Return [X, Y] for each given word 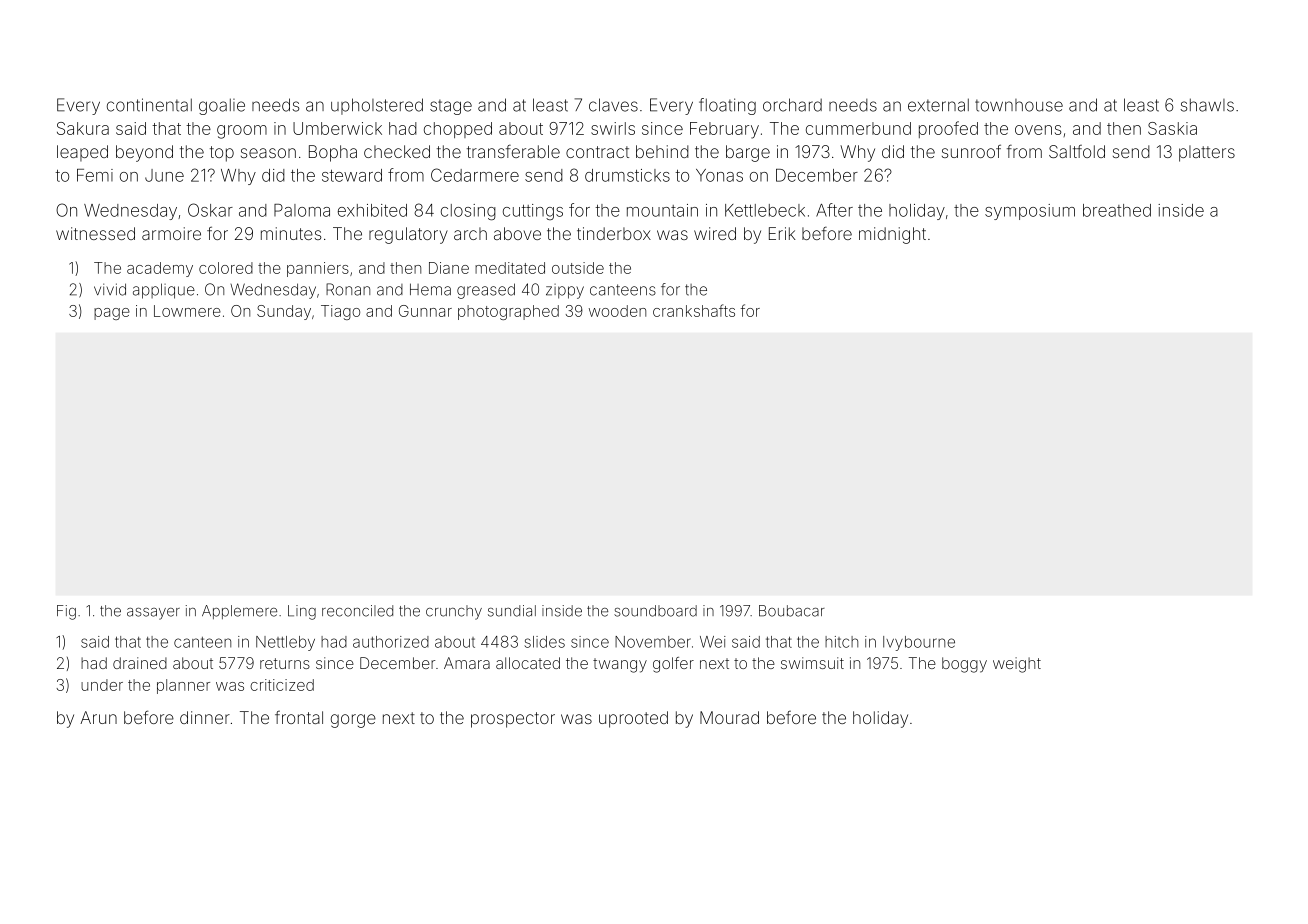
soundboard [655, 611]
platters [1207, 153]
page [112, 314]
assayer [153, 614]
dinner [205, 717]
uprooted [633, 719]
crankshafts [694, 310]
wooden [617, 311]
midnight [892, 235]
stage [451, 107]
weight [1017, 665]
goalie [222, 106]
